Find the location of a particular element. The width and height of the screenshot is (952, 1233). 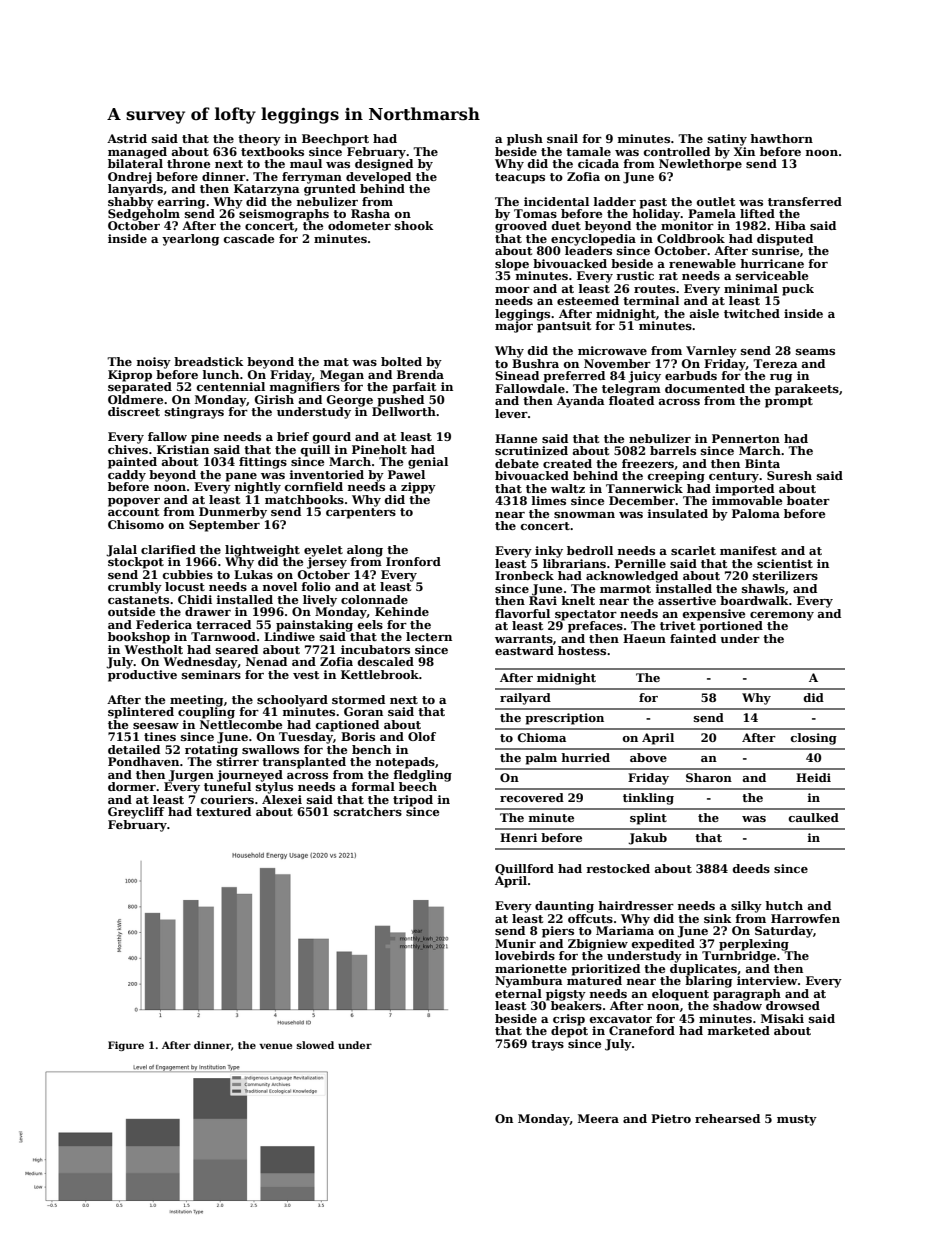

hawthorn is located at coordinates (781, 138).
